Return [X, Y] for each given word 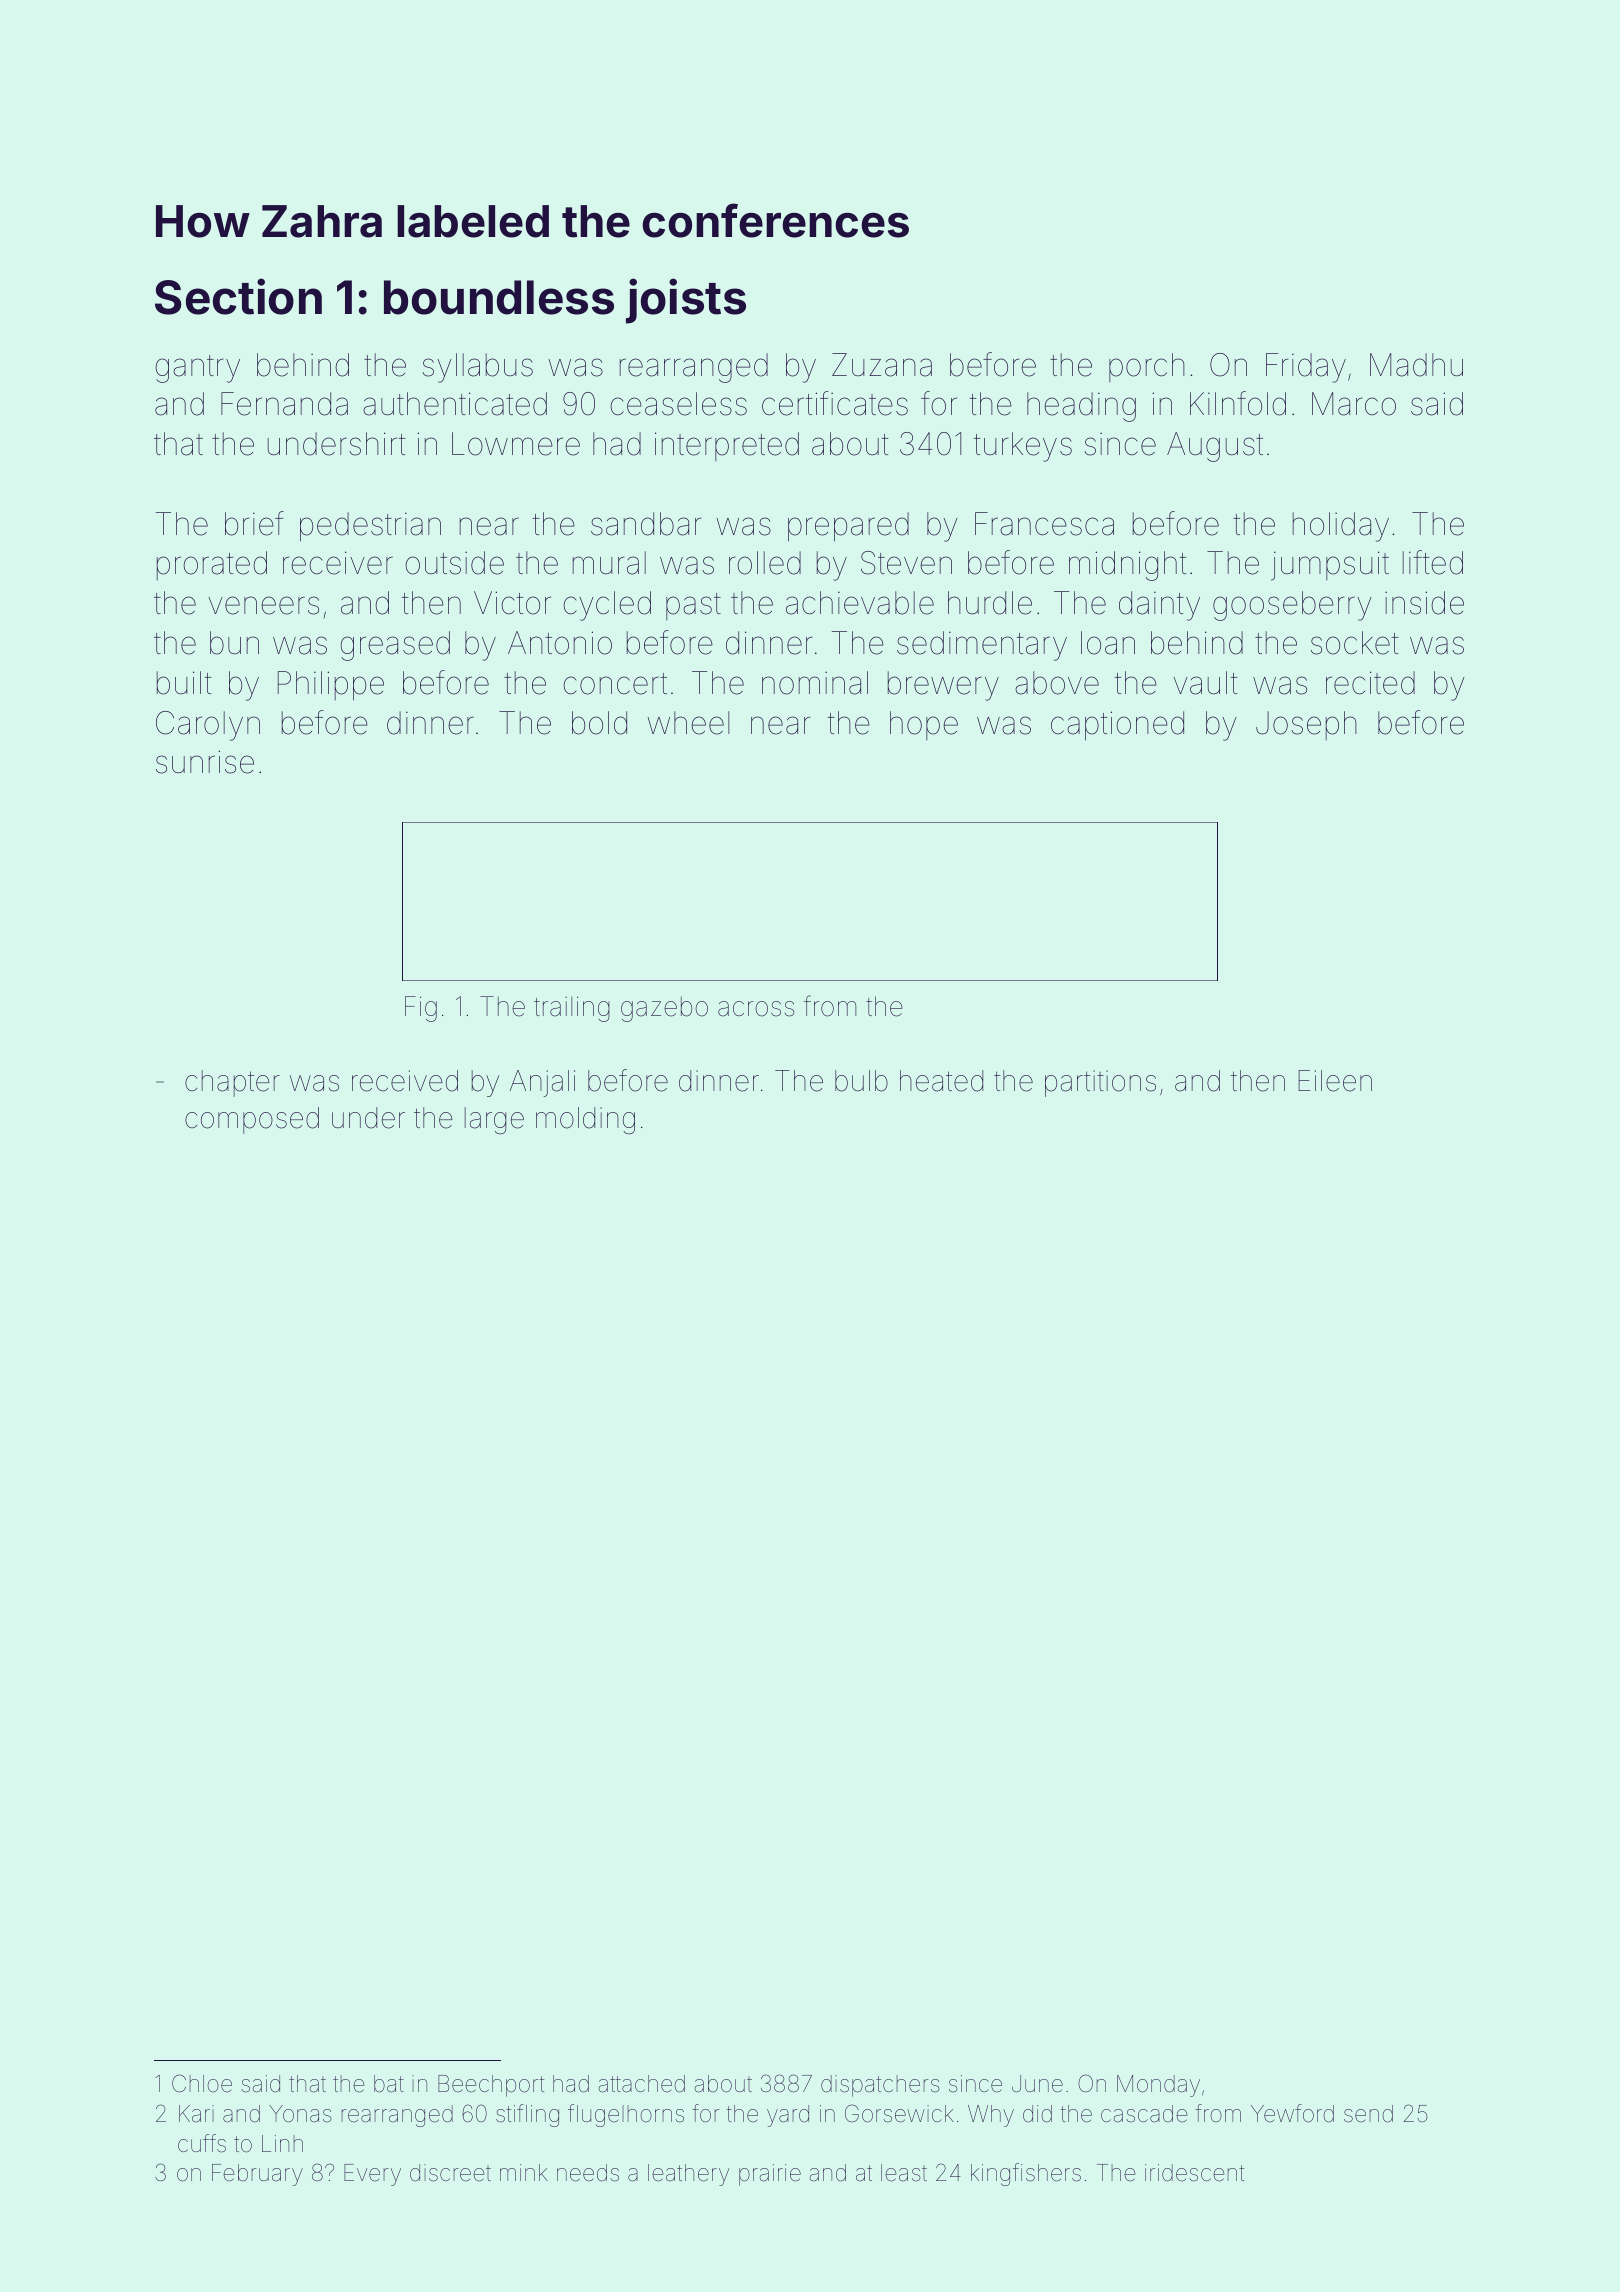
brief [254, 523]
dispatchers [880, 2086]
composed [252, 1120]
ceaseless [678, 404]
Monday [1158, 2086]
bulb [861, 1081]
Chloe [202, 2083]
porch [1147, 367]
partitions [1100, 1083]
